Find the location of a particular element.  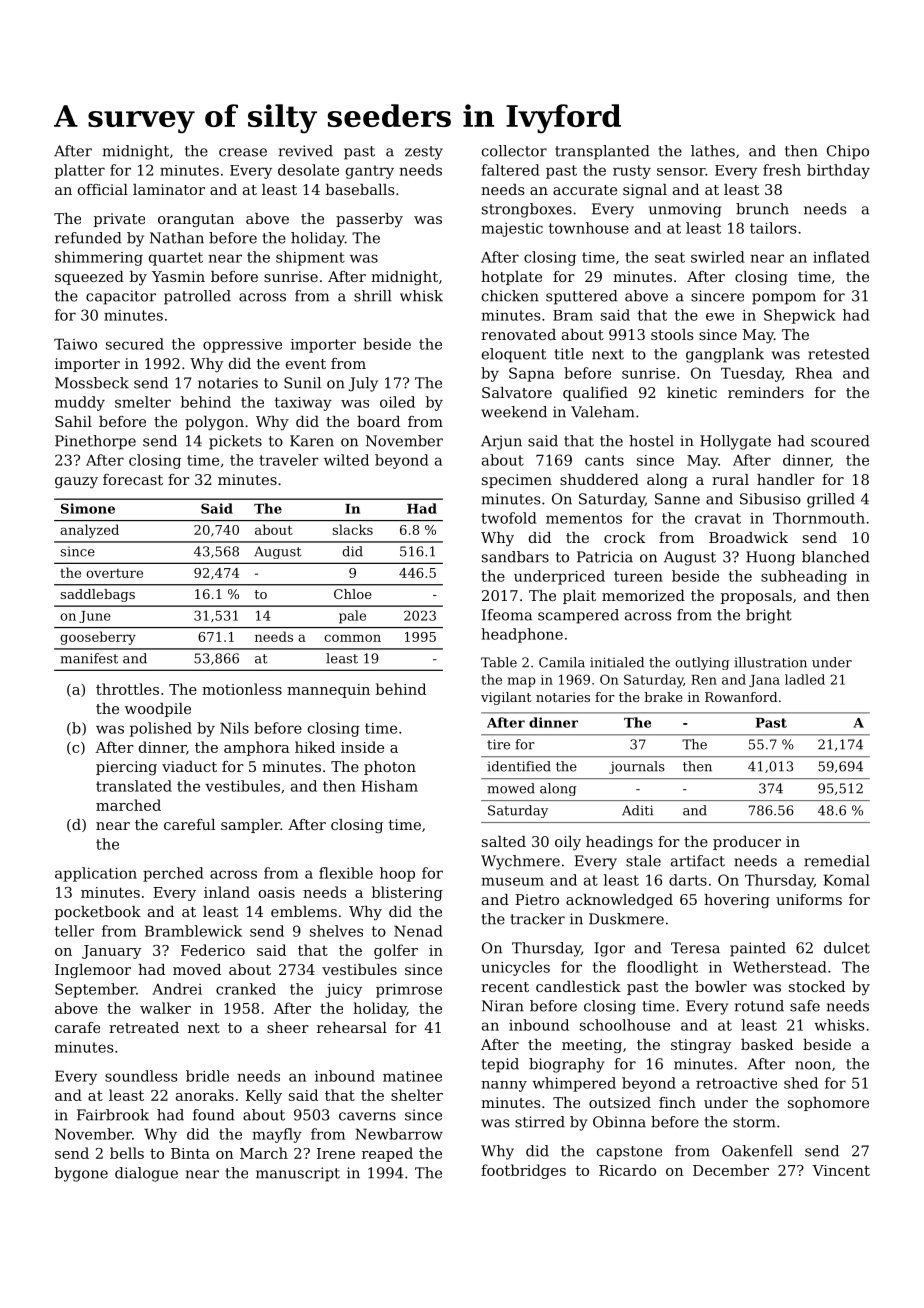

manuscript is located at coordinates (298, 1174).
